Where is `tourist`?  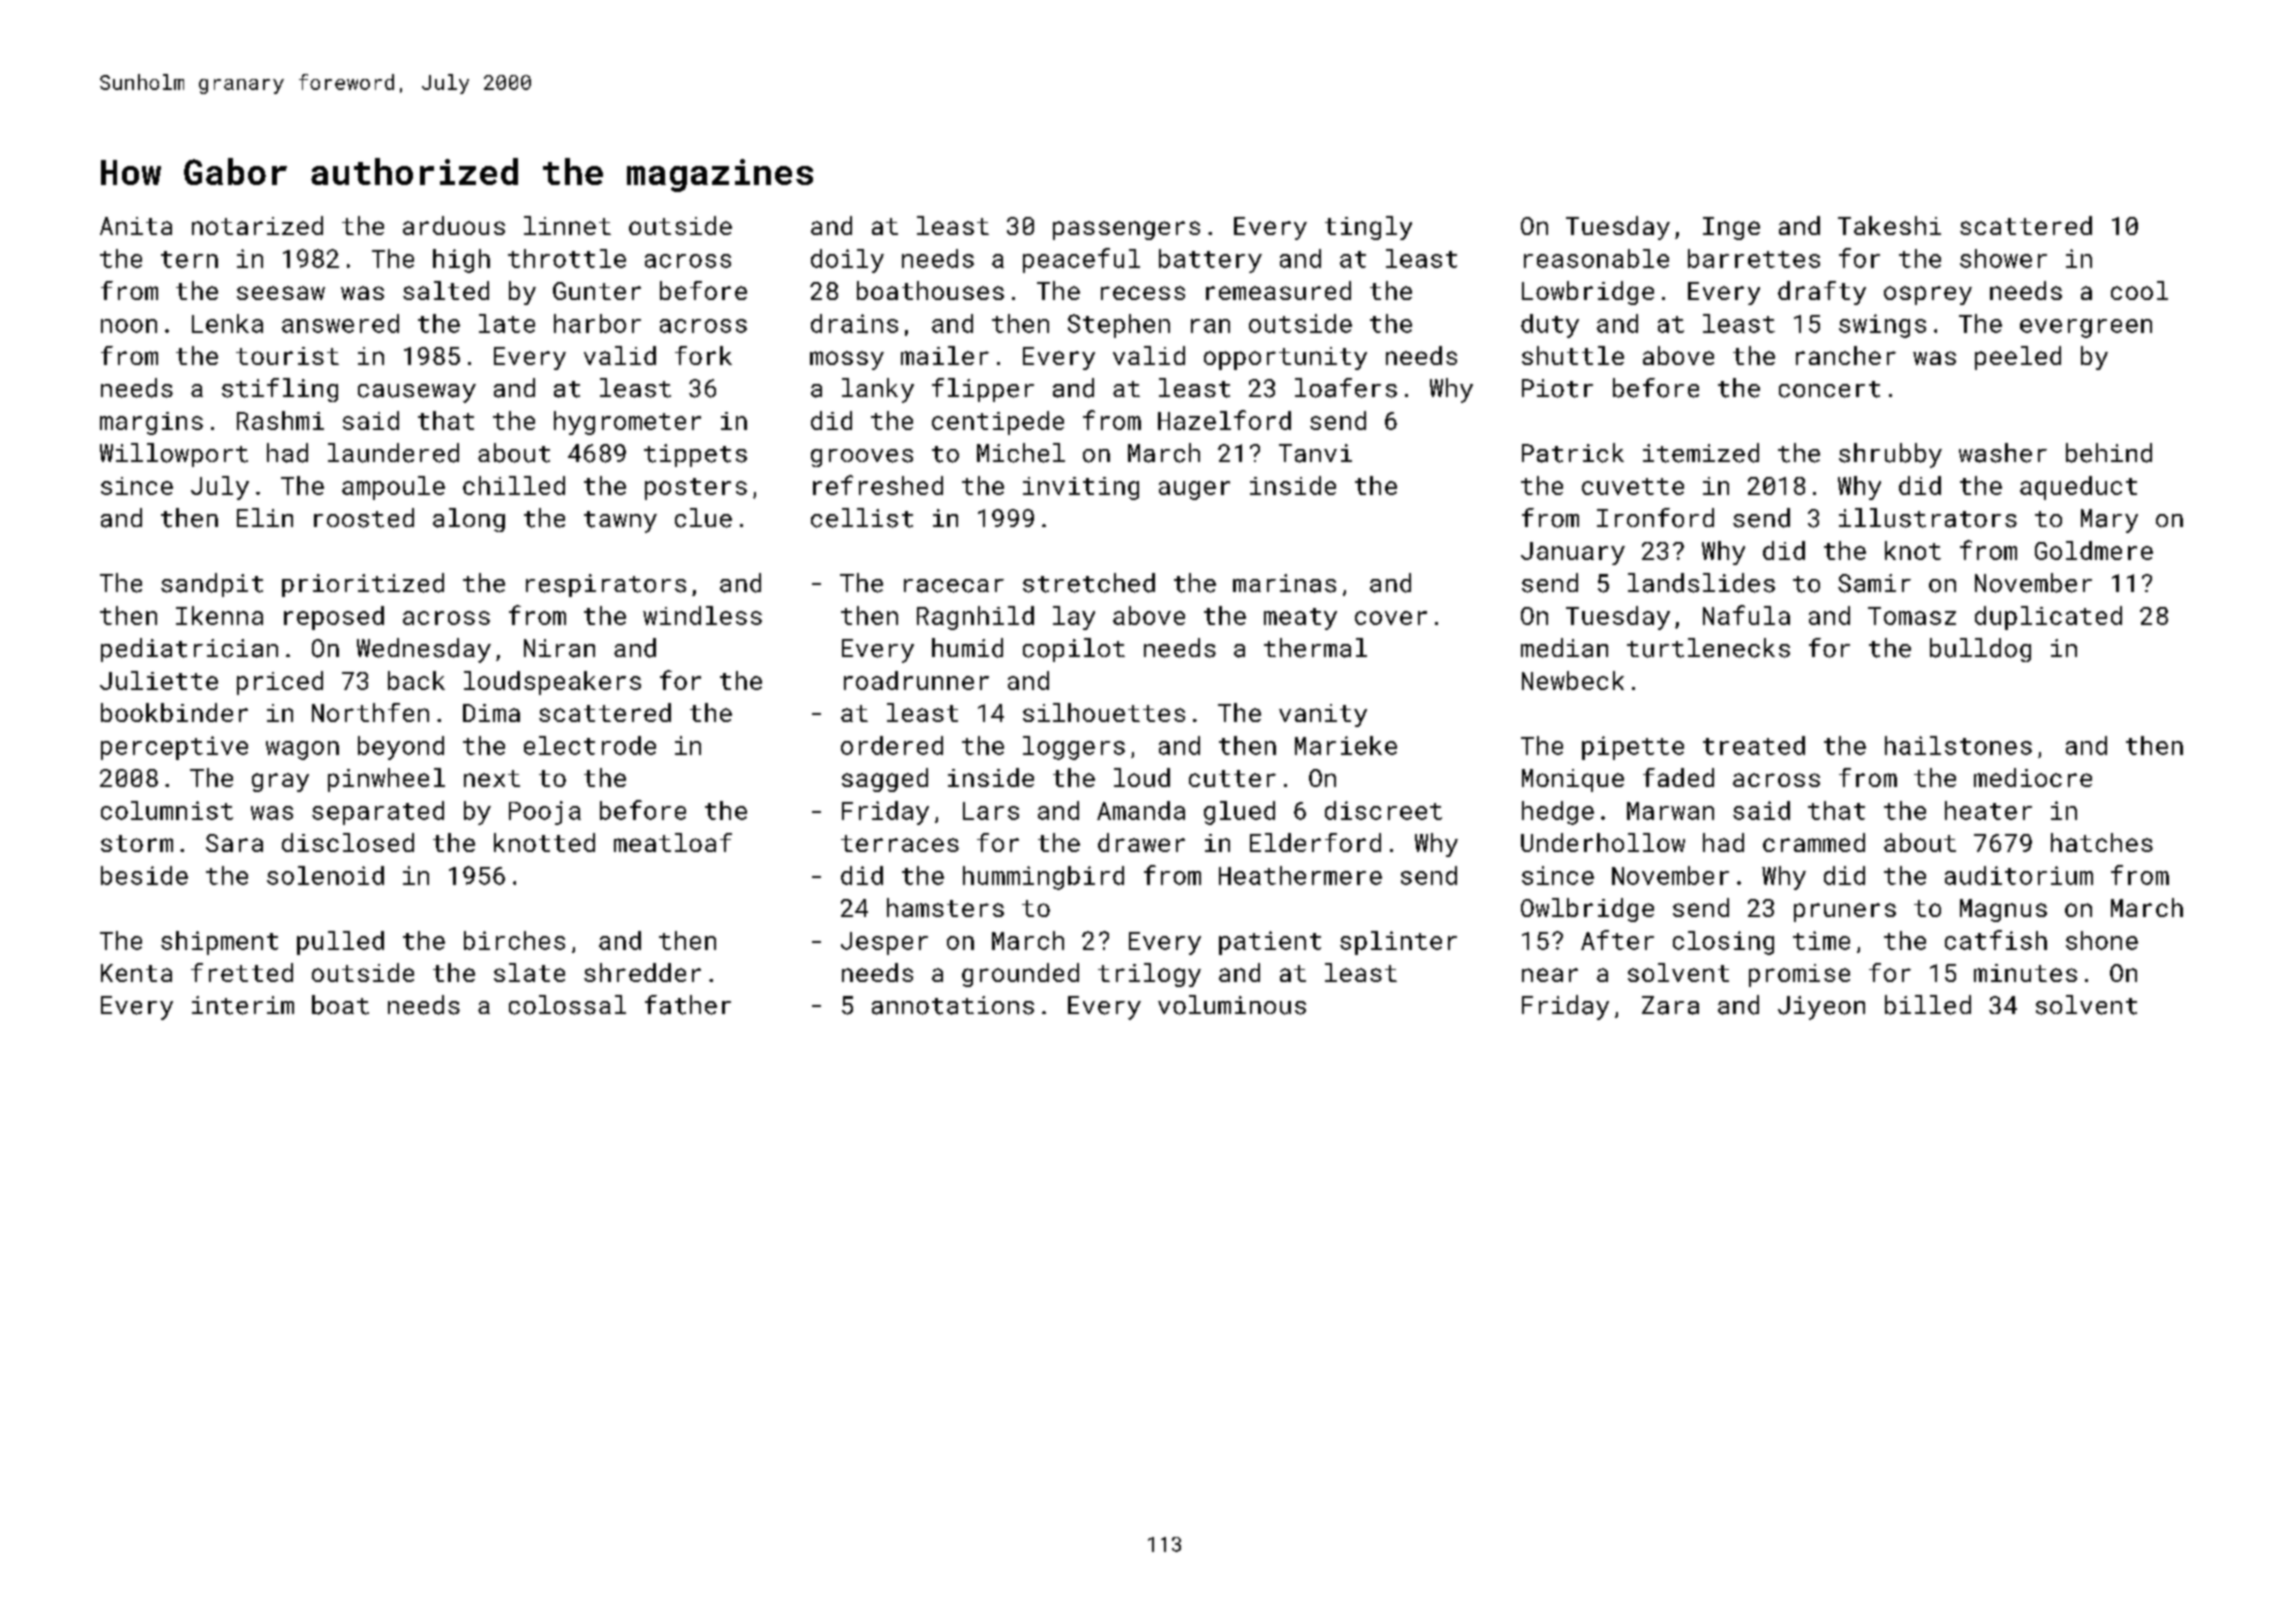 tourist is located at coordinates (287, 356).
